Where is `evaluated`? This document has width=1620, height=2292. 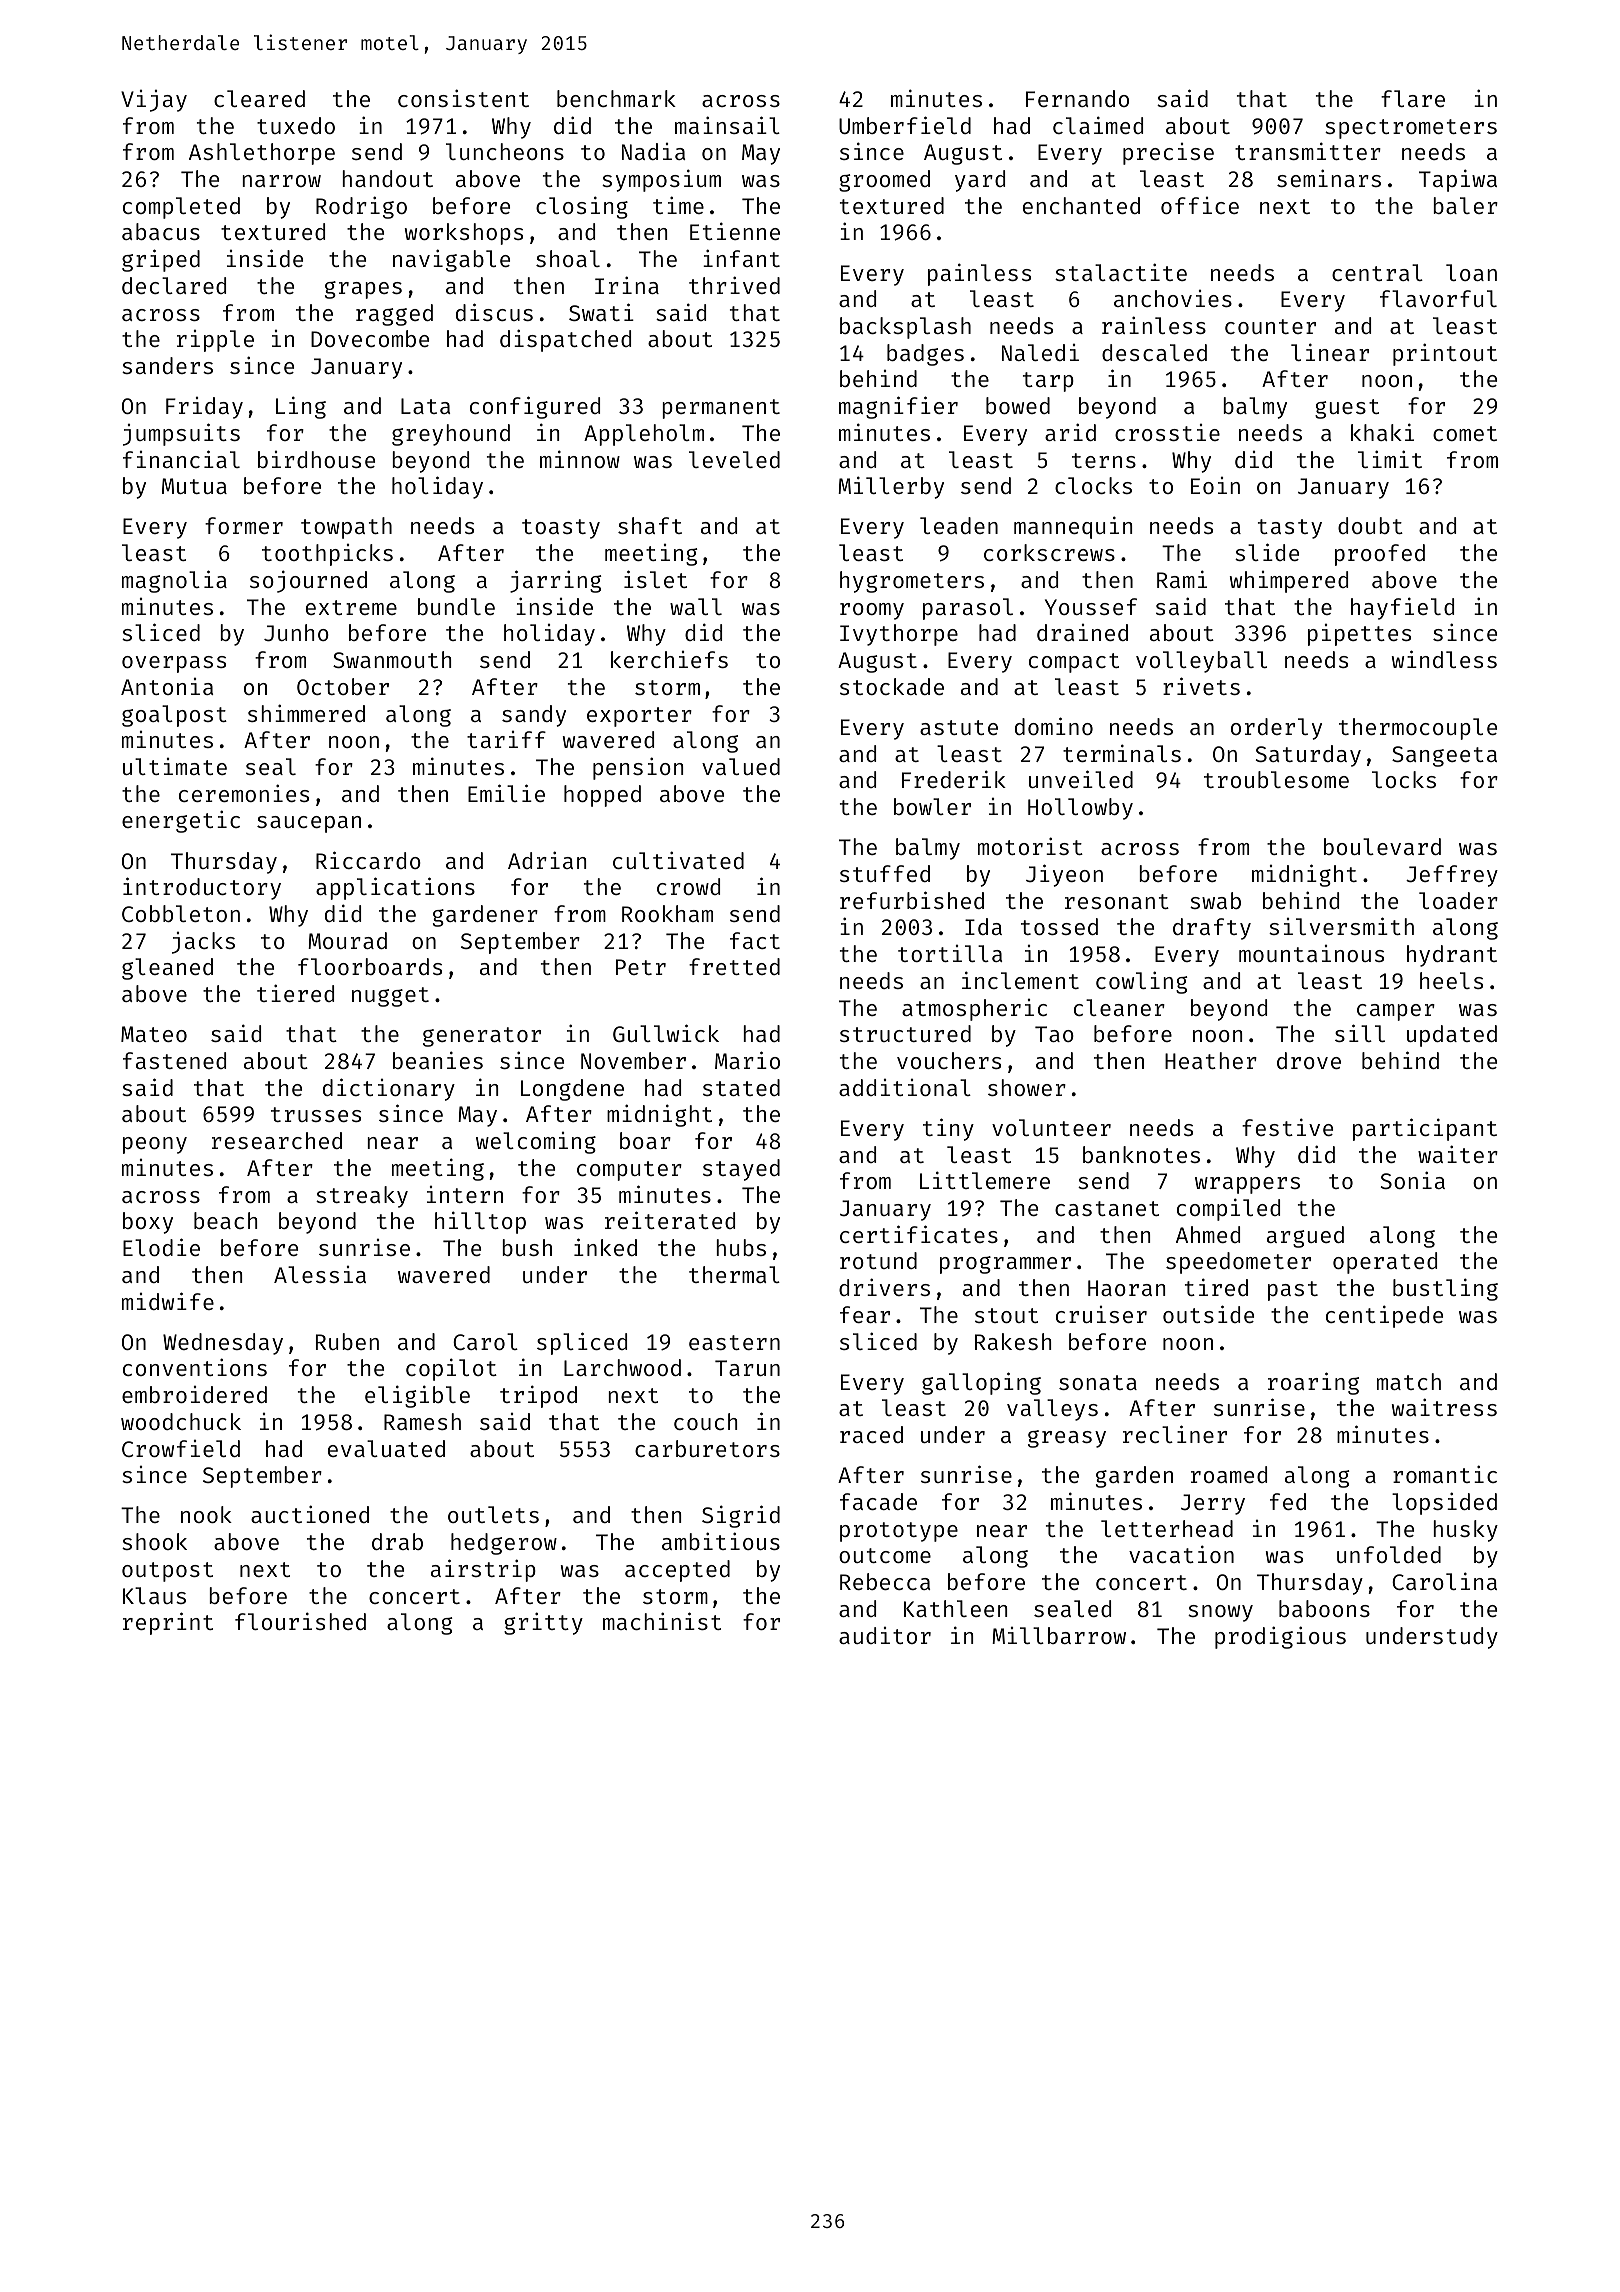
evaluated is located at coordinates (386, 1448).
